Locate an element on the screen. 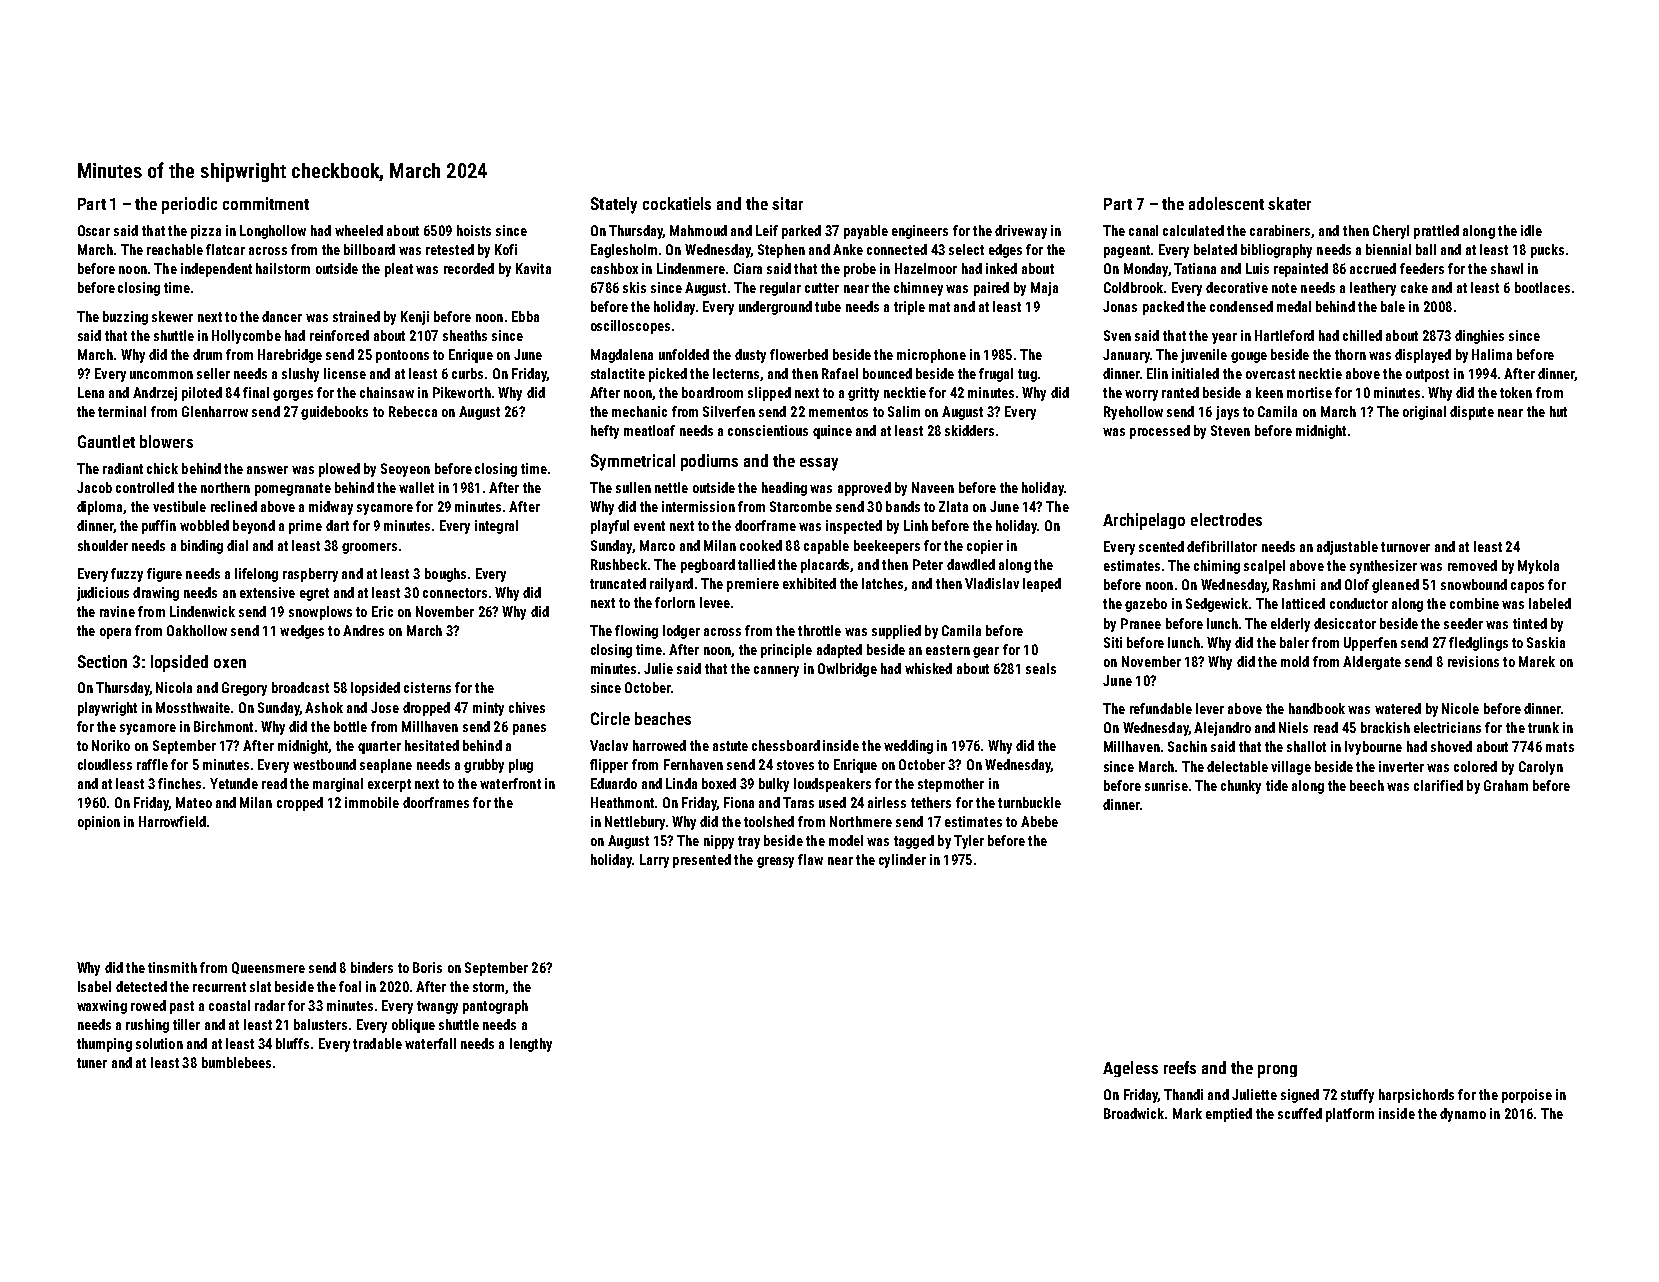  Section is located at coordinates (102, 661).
